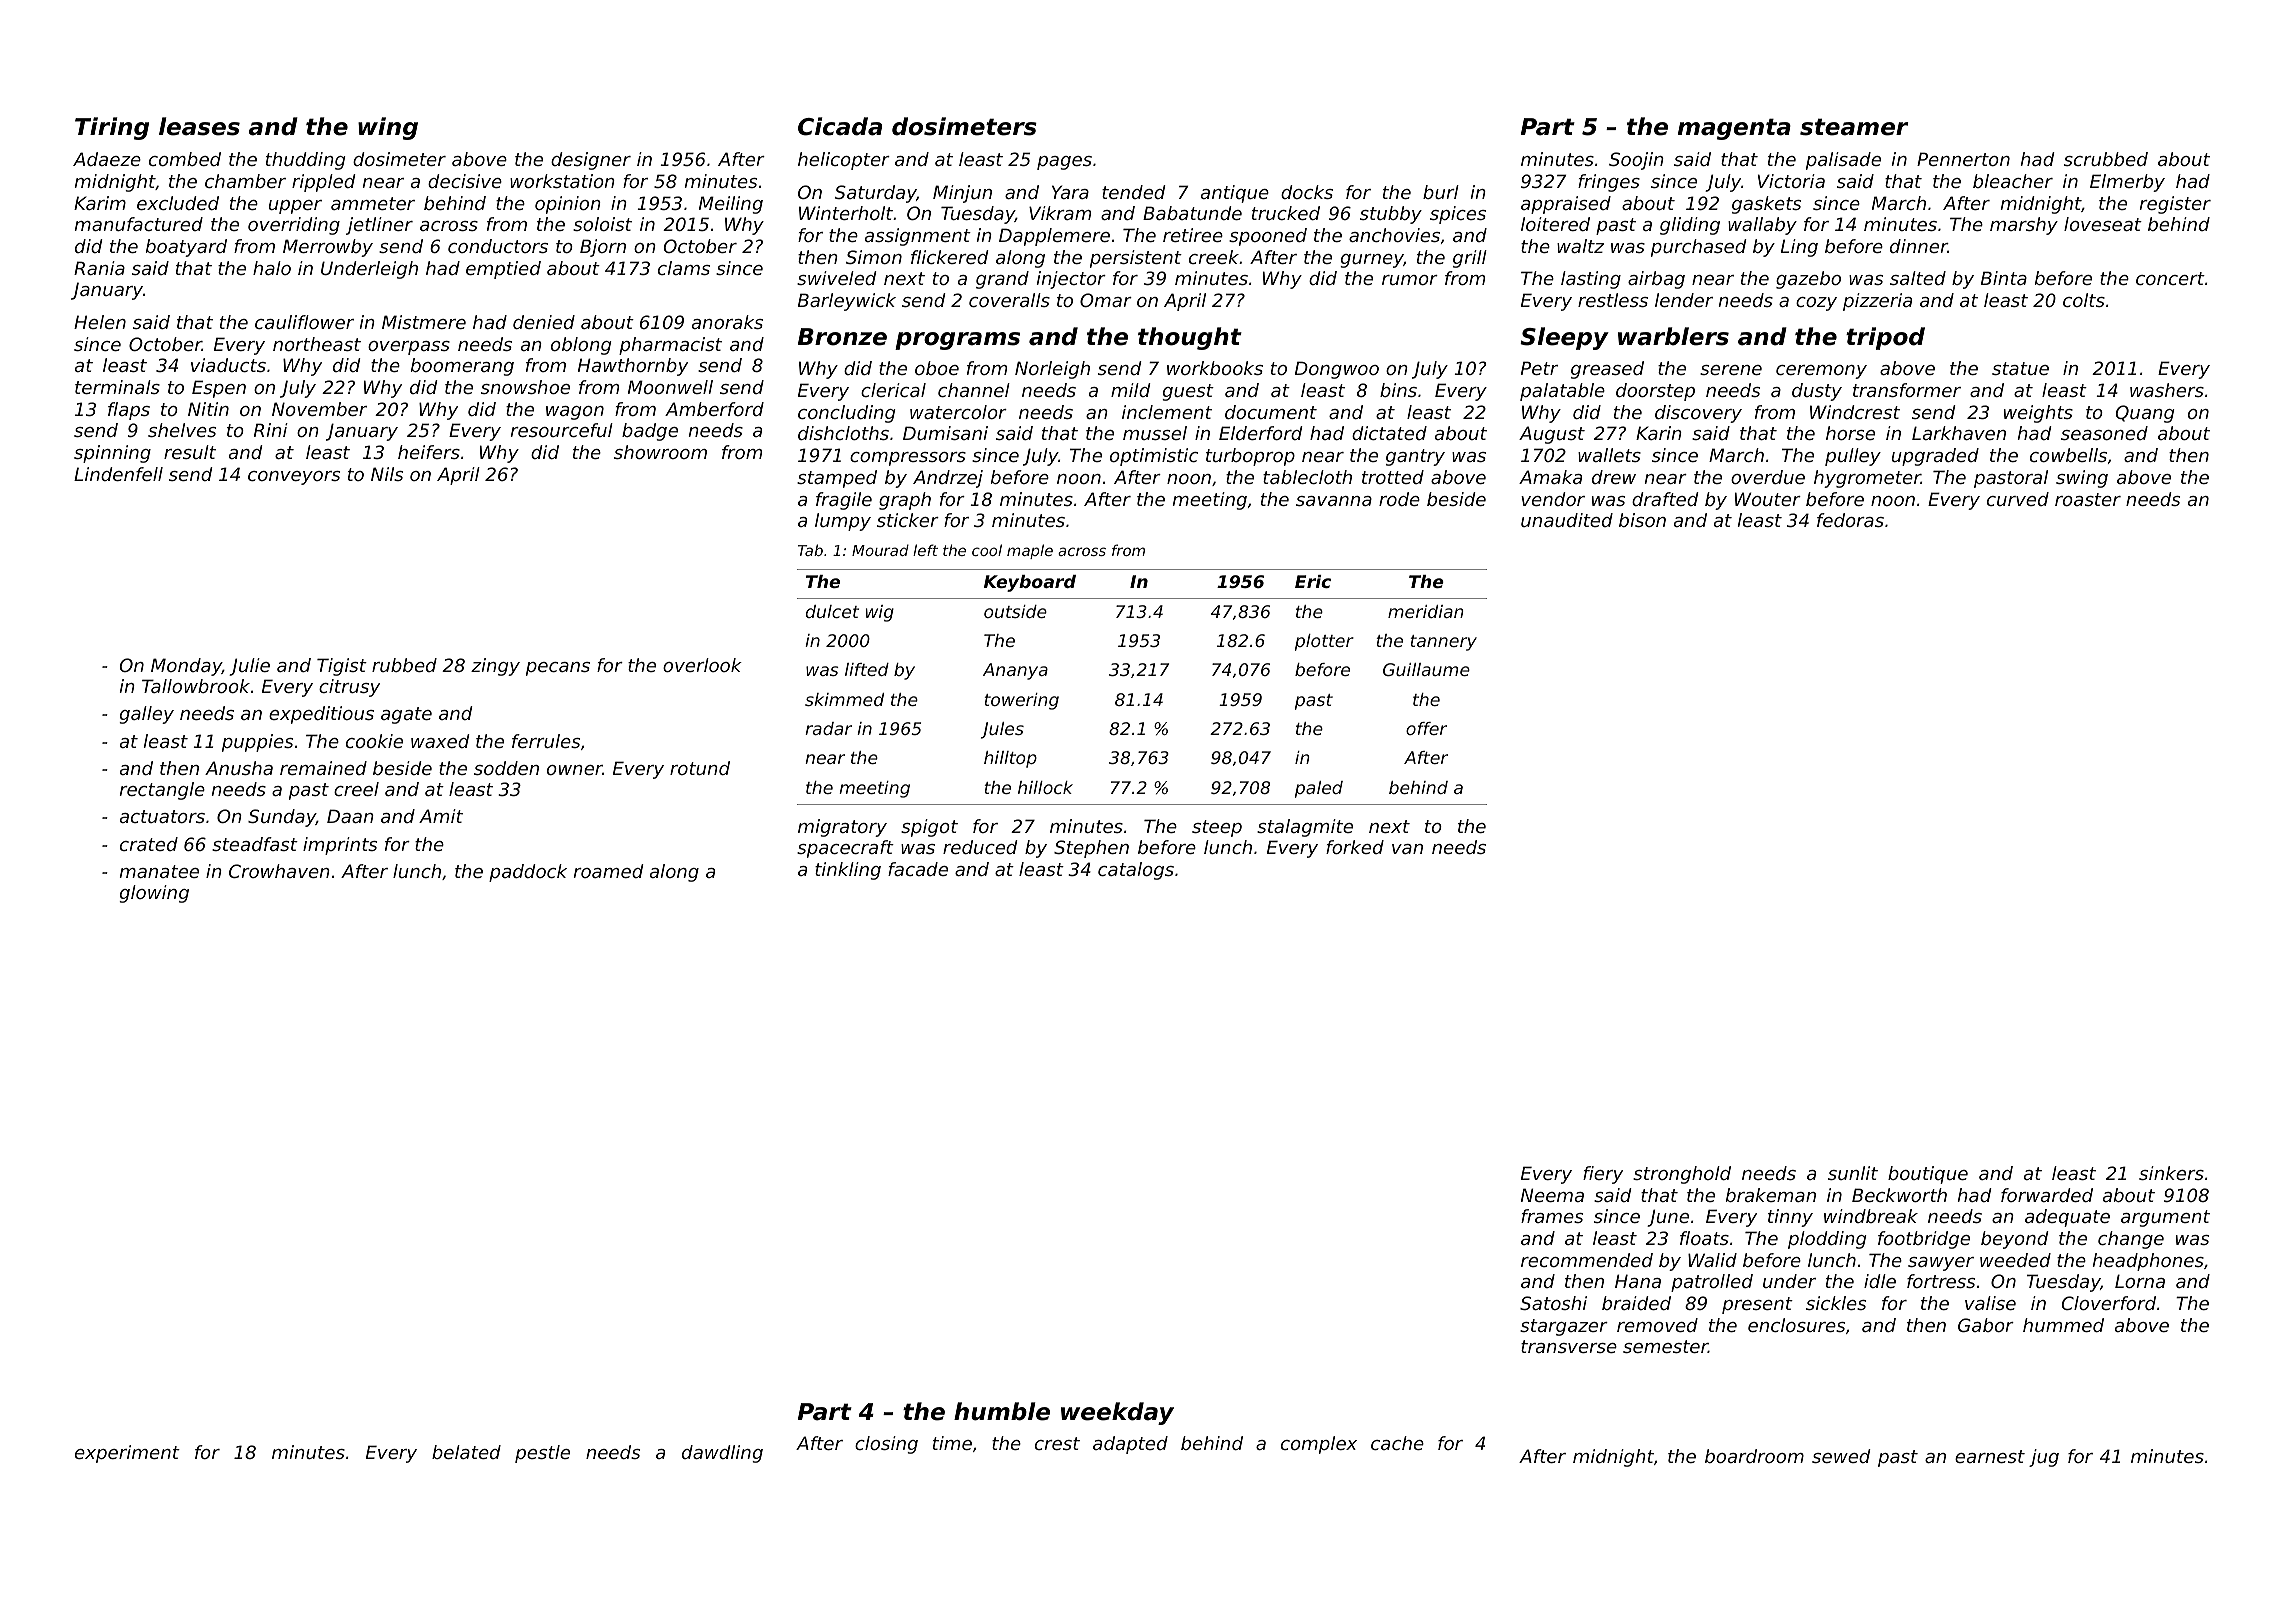  I want to click on experiment, so click(127, 1454).
